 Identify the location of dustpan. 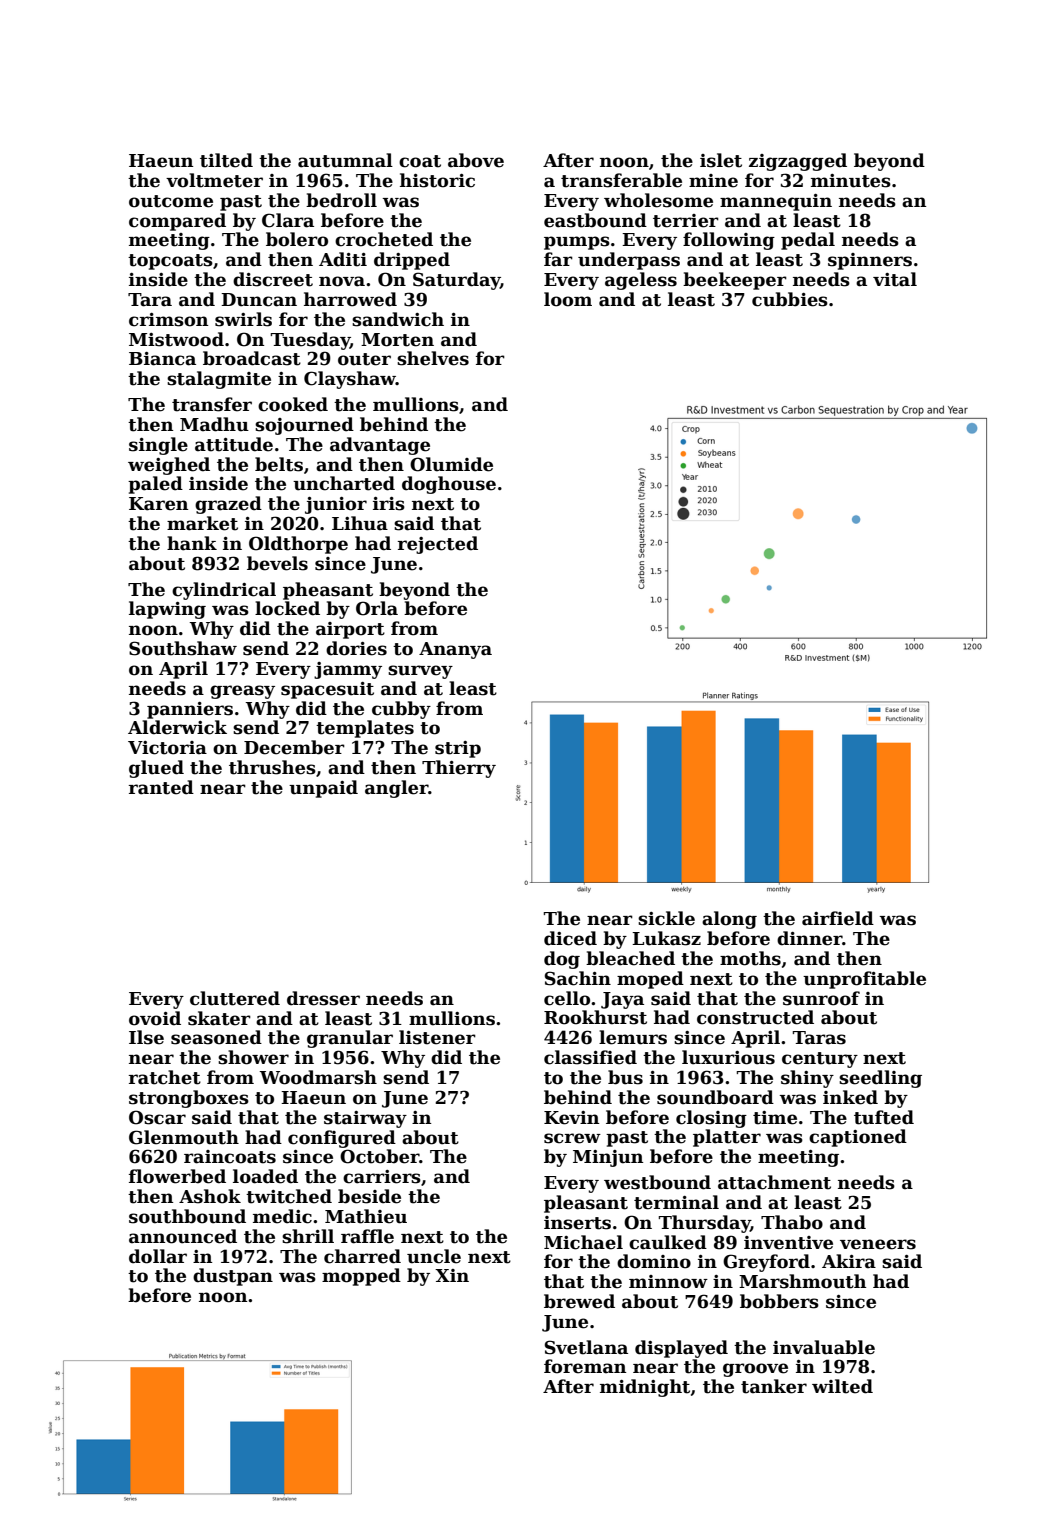
(233, 1277).
